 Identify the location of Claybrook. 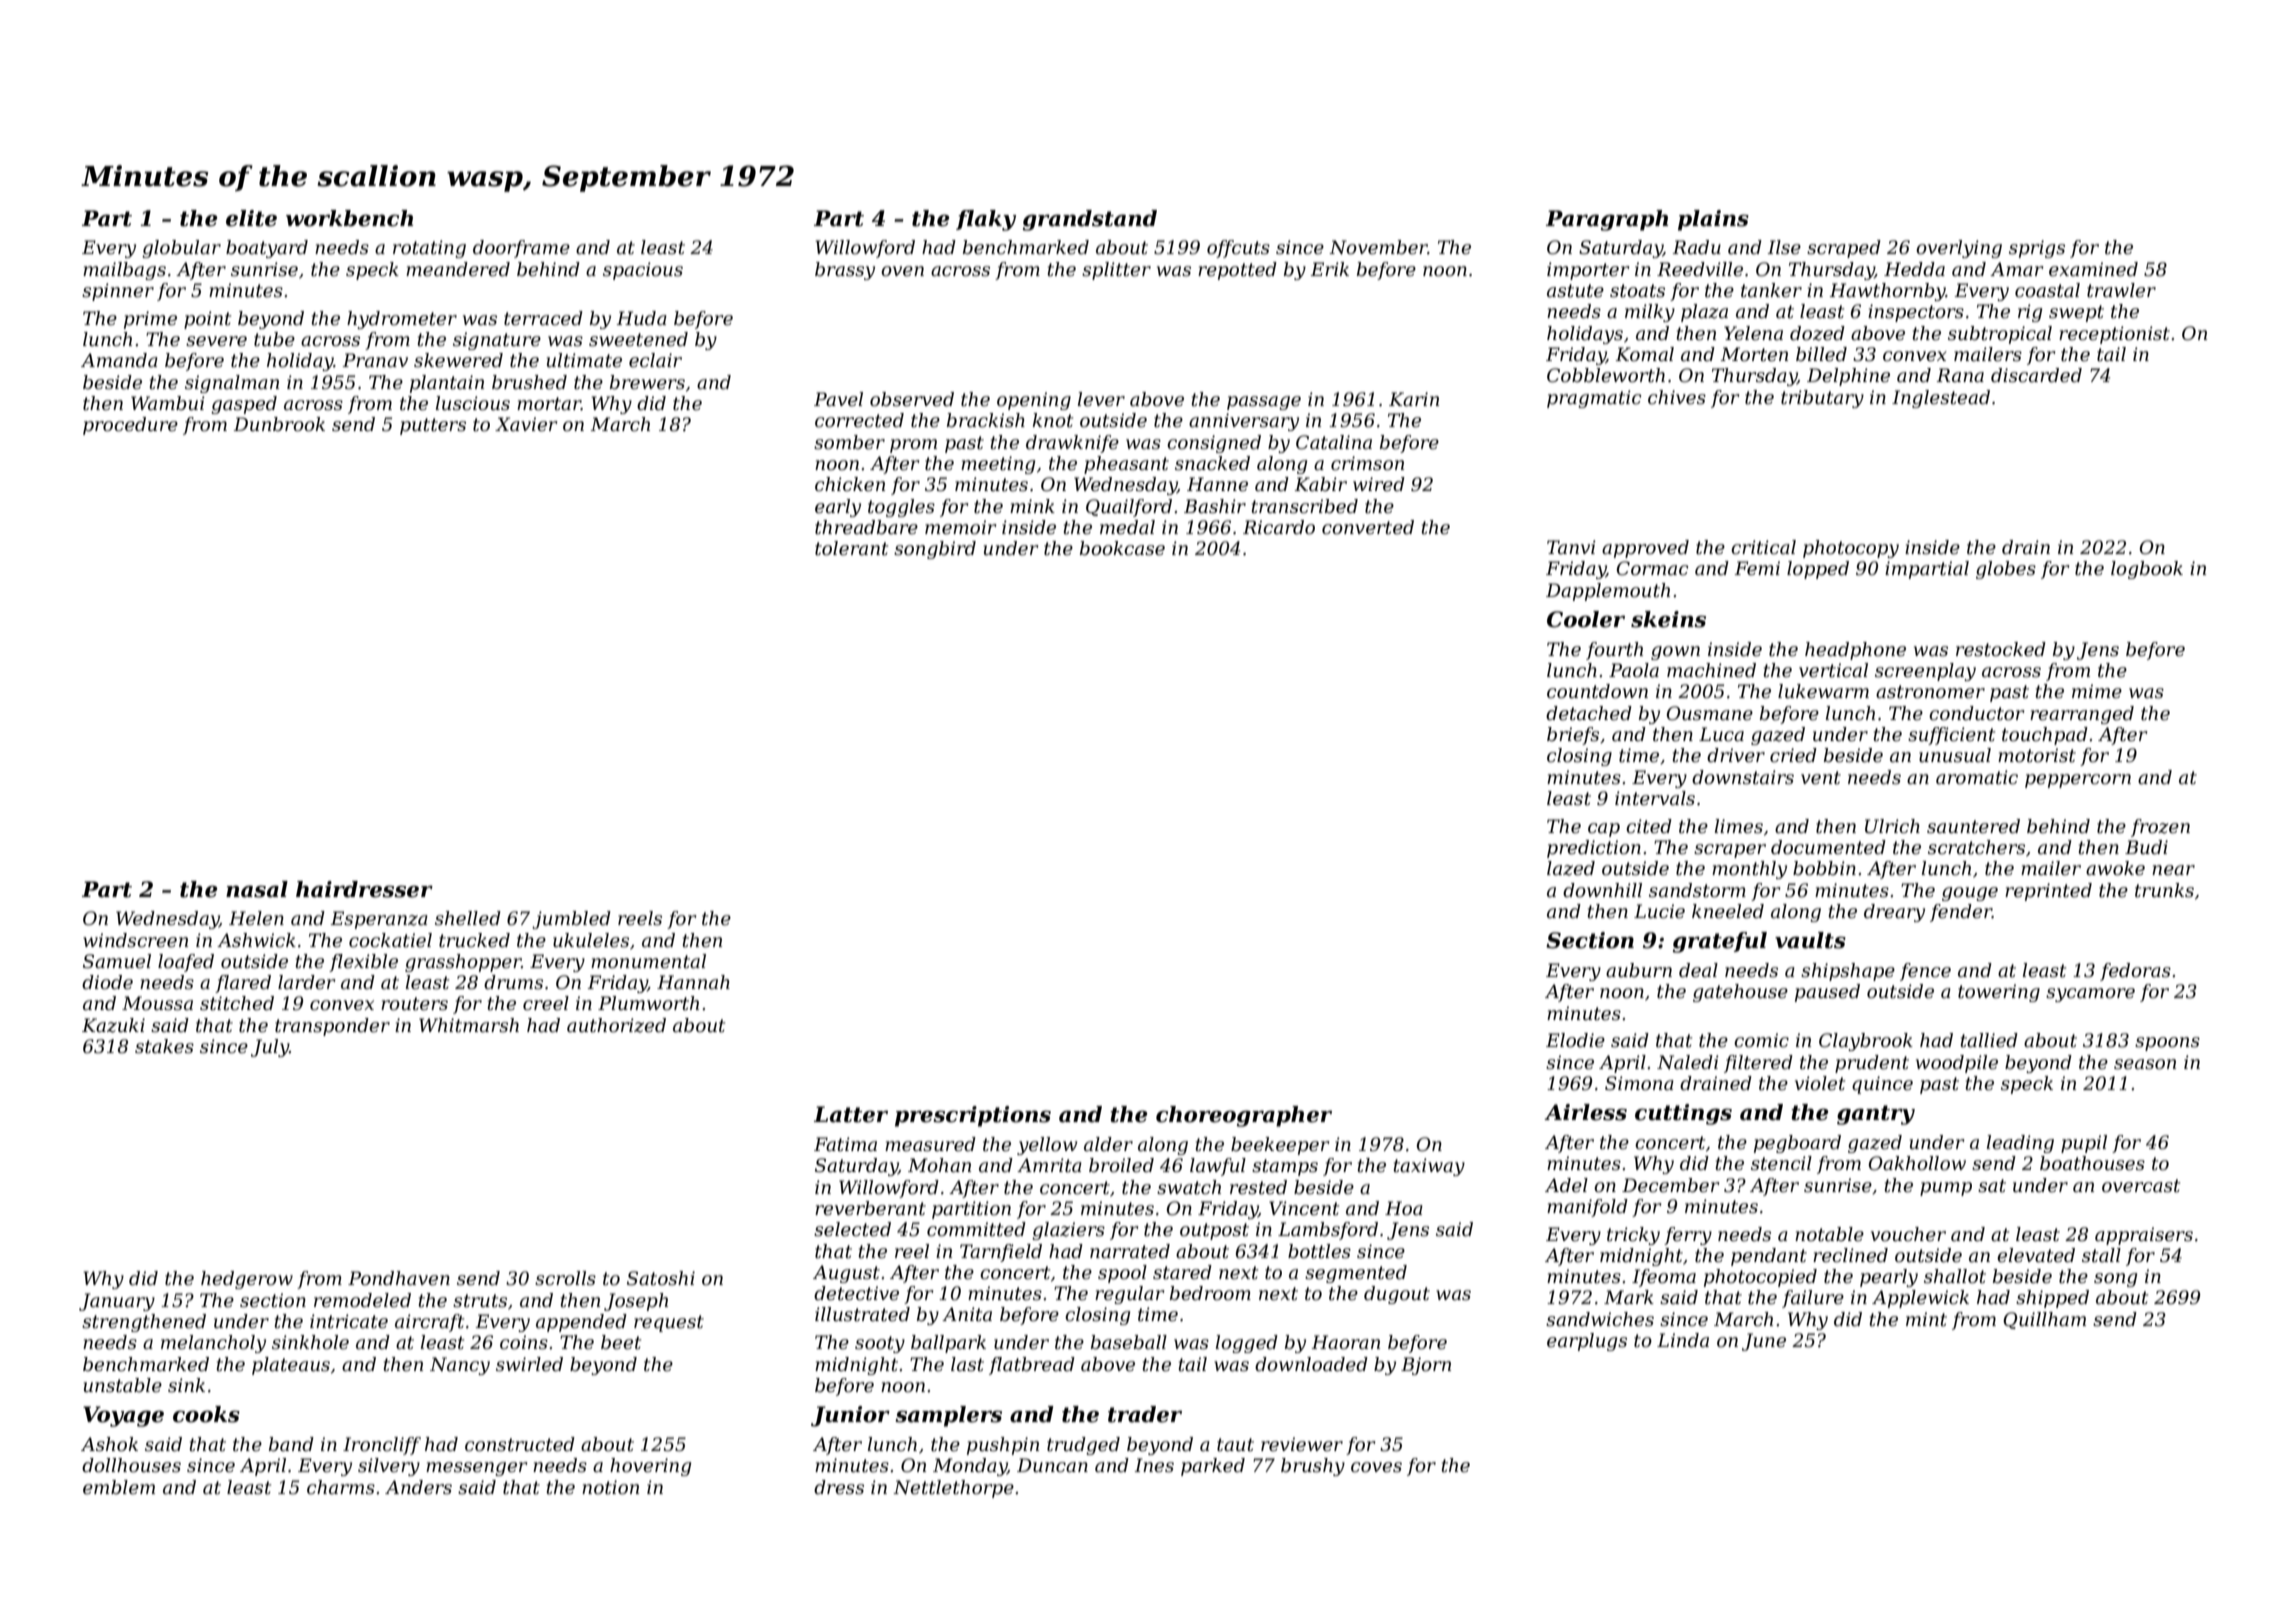
(1866, 1042).
